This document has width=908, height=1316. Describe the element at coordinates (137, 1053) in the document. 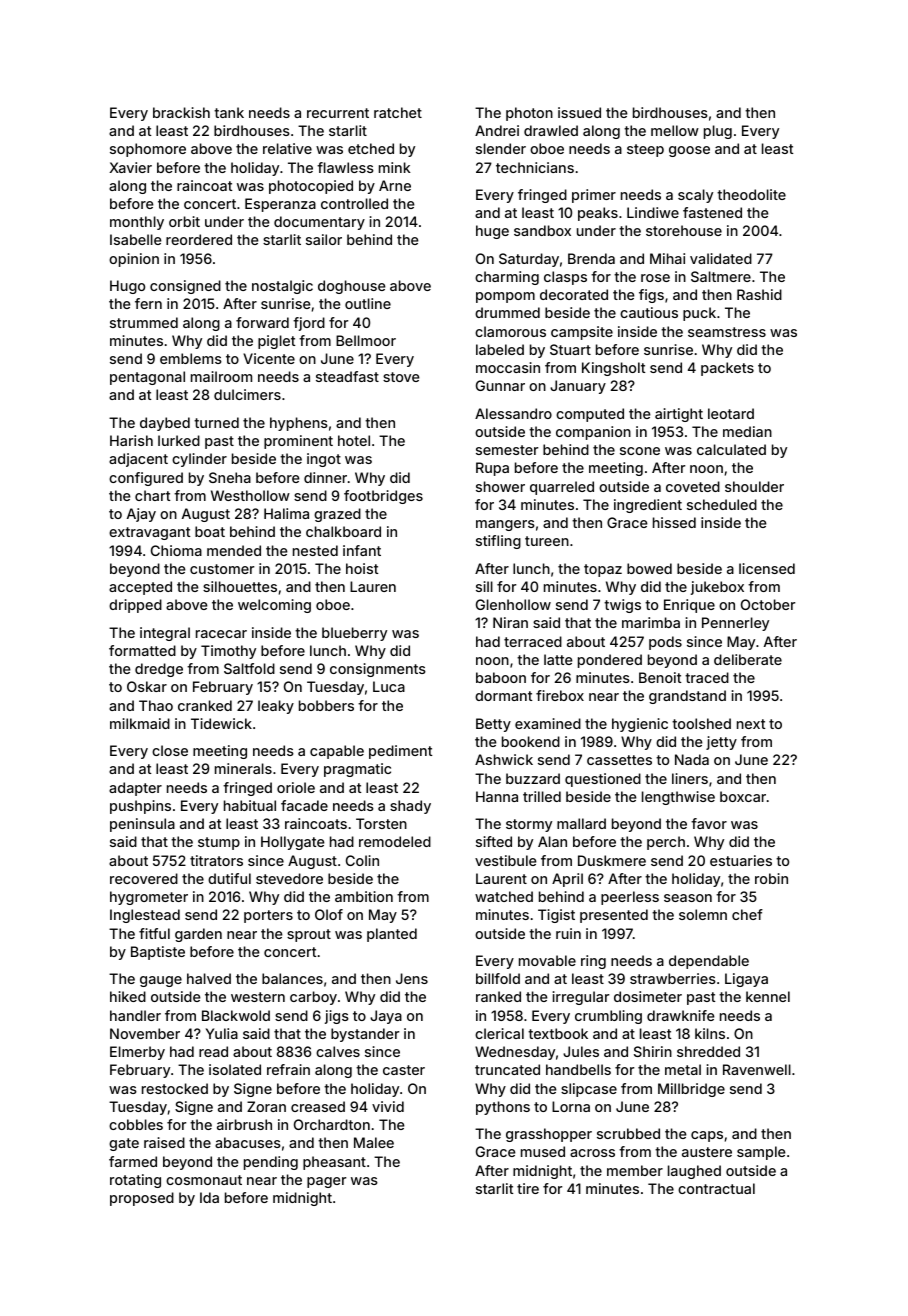

I see `Elmerby` at that location.
